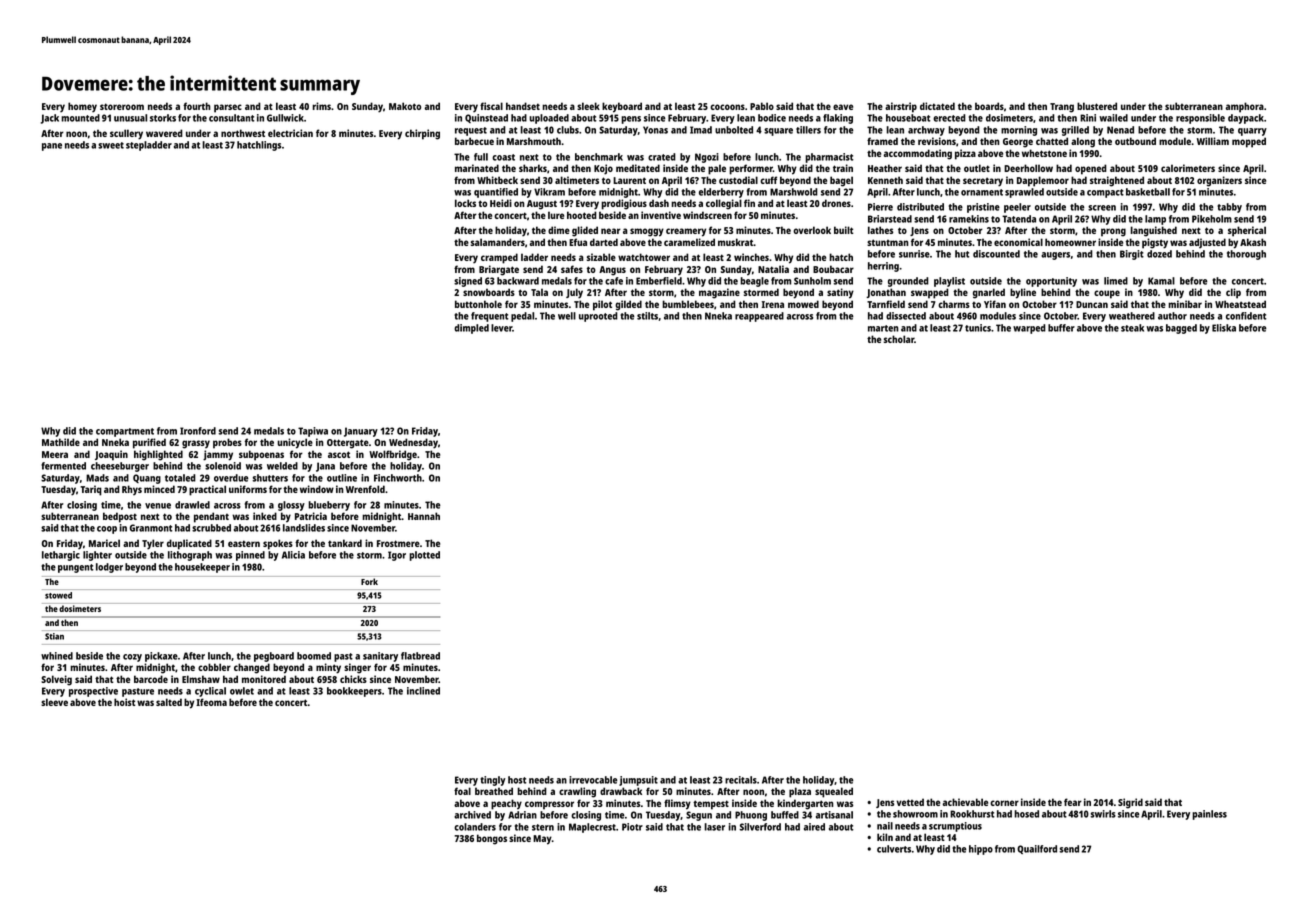 Image resolution: width=1308 pixels, height=924 pixels. What do you see at coordinates (1073, 802) in the page?
I see `fear` at bounding box center [1073, 802].
